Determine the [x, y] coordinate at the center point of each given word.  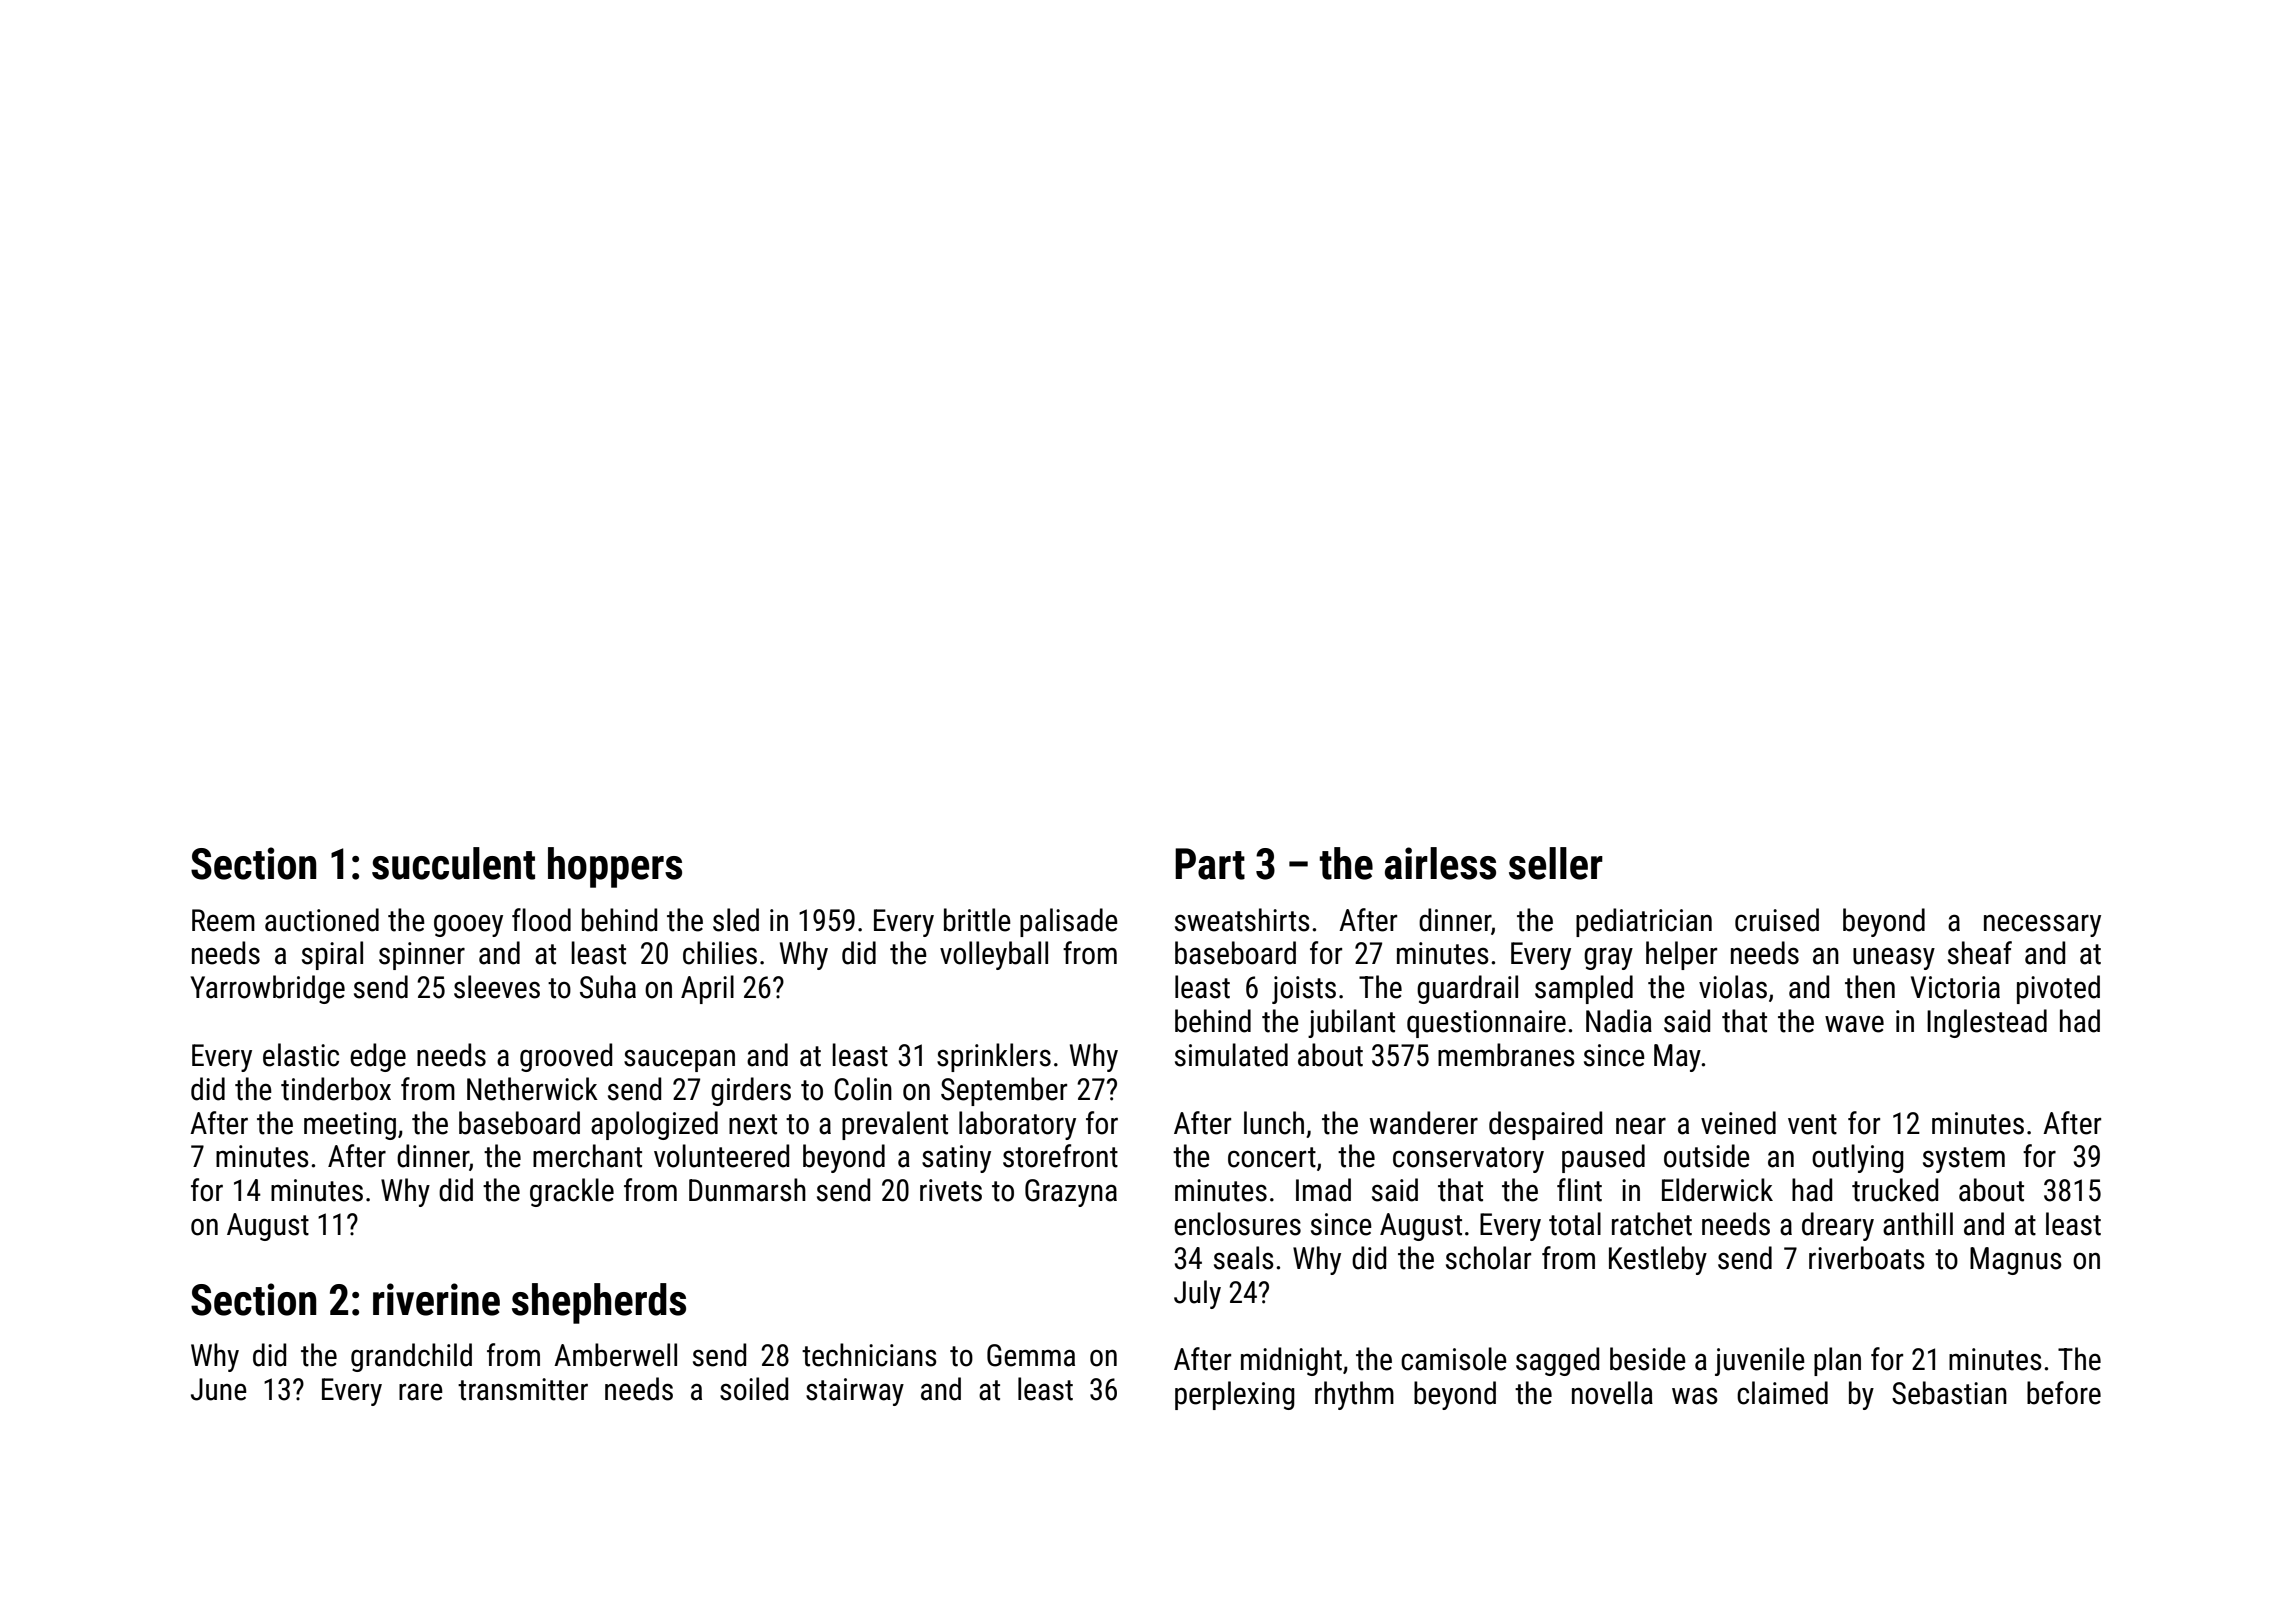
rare [421, 1392]
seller [1556, 863]
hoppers [615, 867]
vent [1812, 1124]
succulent [453, 863]
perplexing [1235, 1395]
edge [378, 1057]
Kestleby [1658, 1260]
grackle [572, 1192]
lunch [1274, 1123]
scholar [1488, 1258]
